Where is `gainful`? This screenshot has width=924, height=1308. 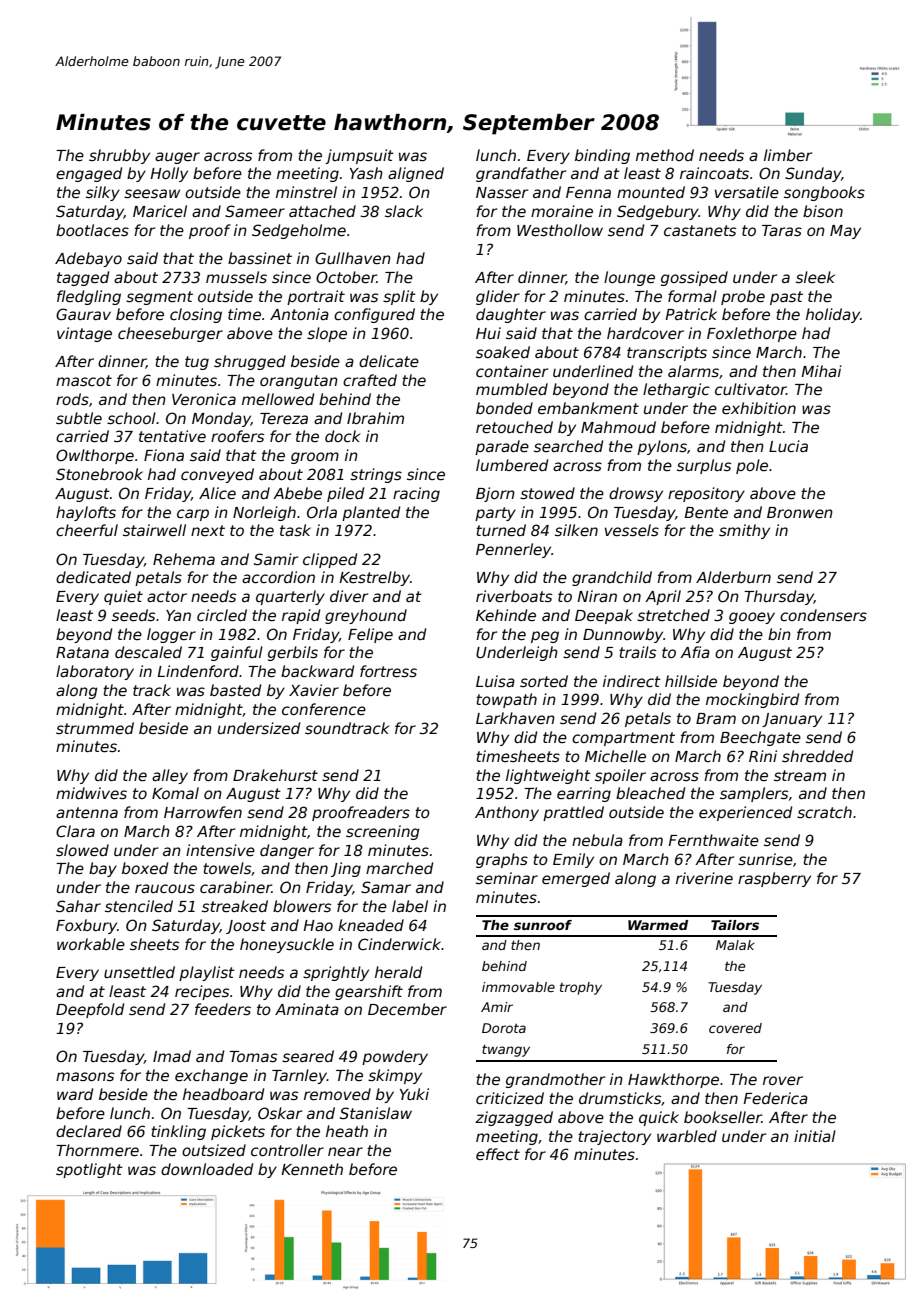 gainful is located at coordinates (237, 653).
